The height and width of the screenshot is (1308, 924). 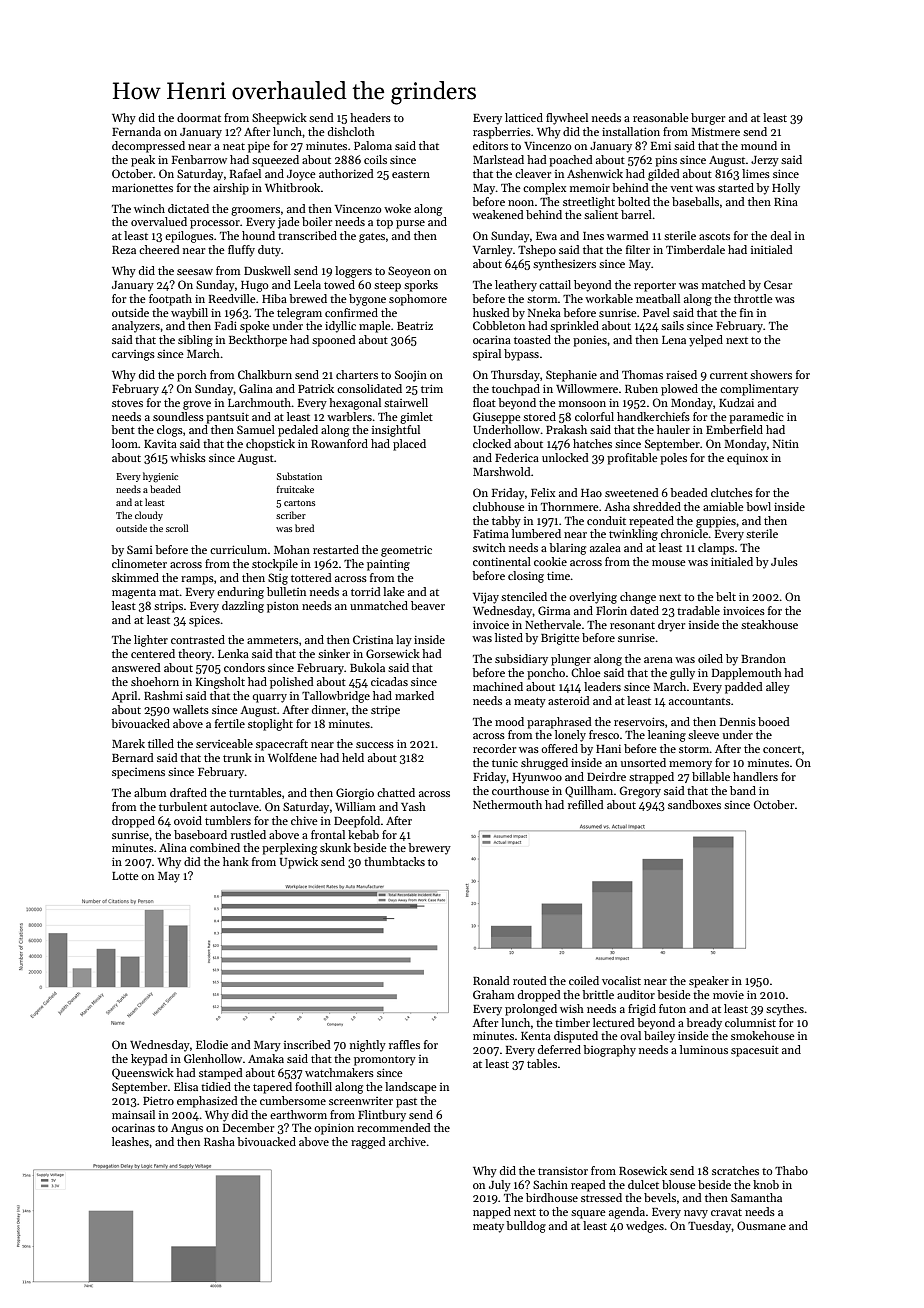 I want to click on Bukola, so click(x=367, y=667).
